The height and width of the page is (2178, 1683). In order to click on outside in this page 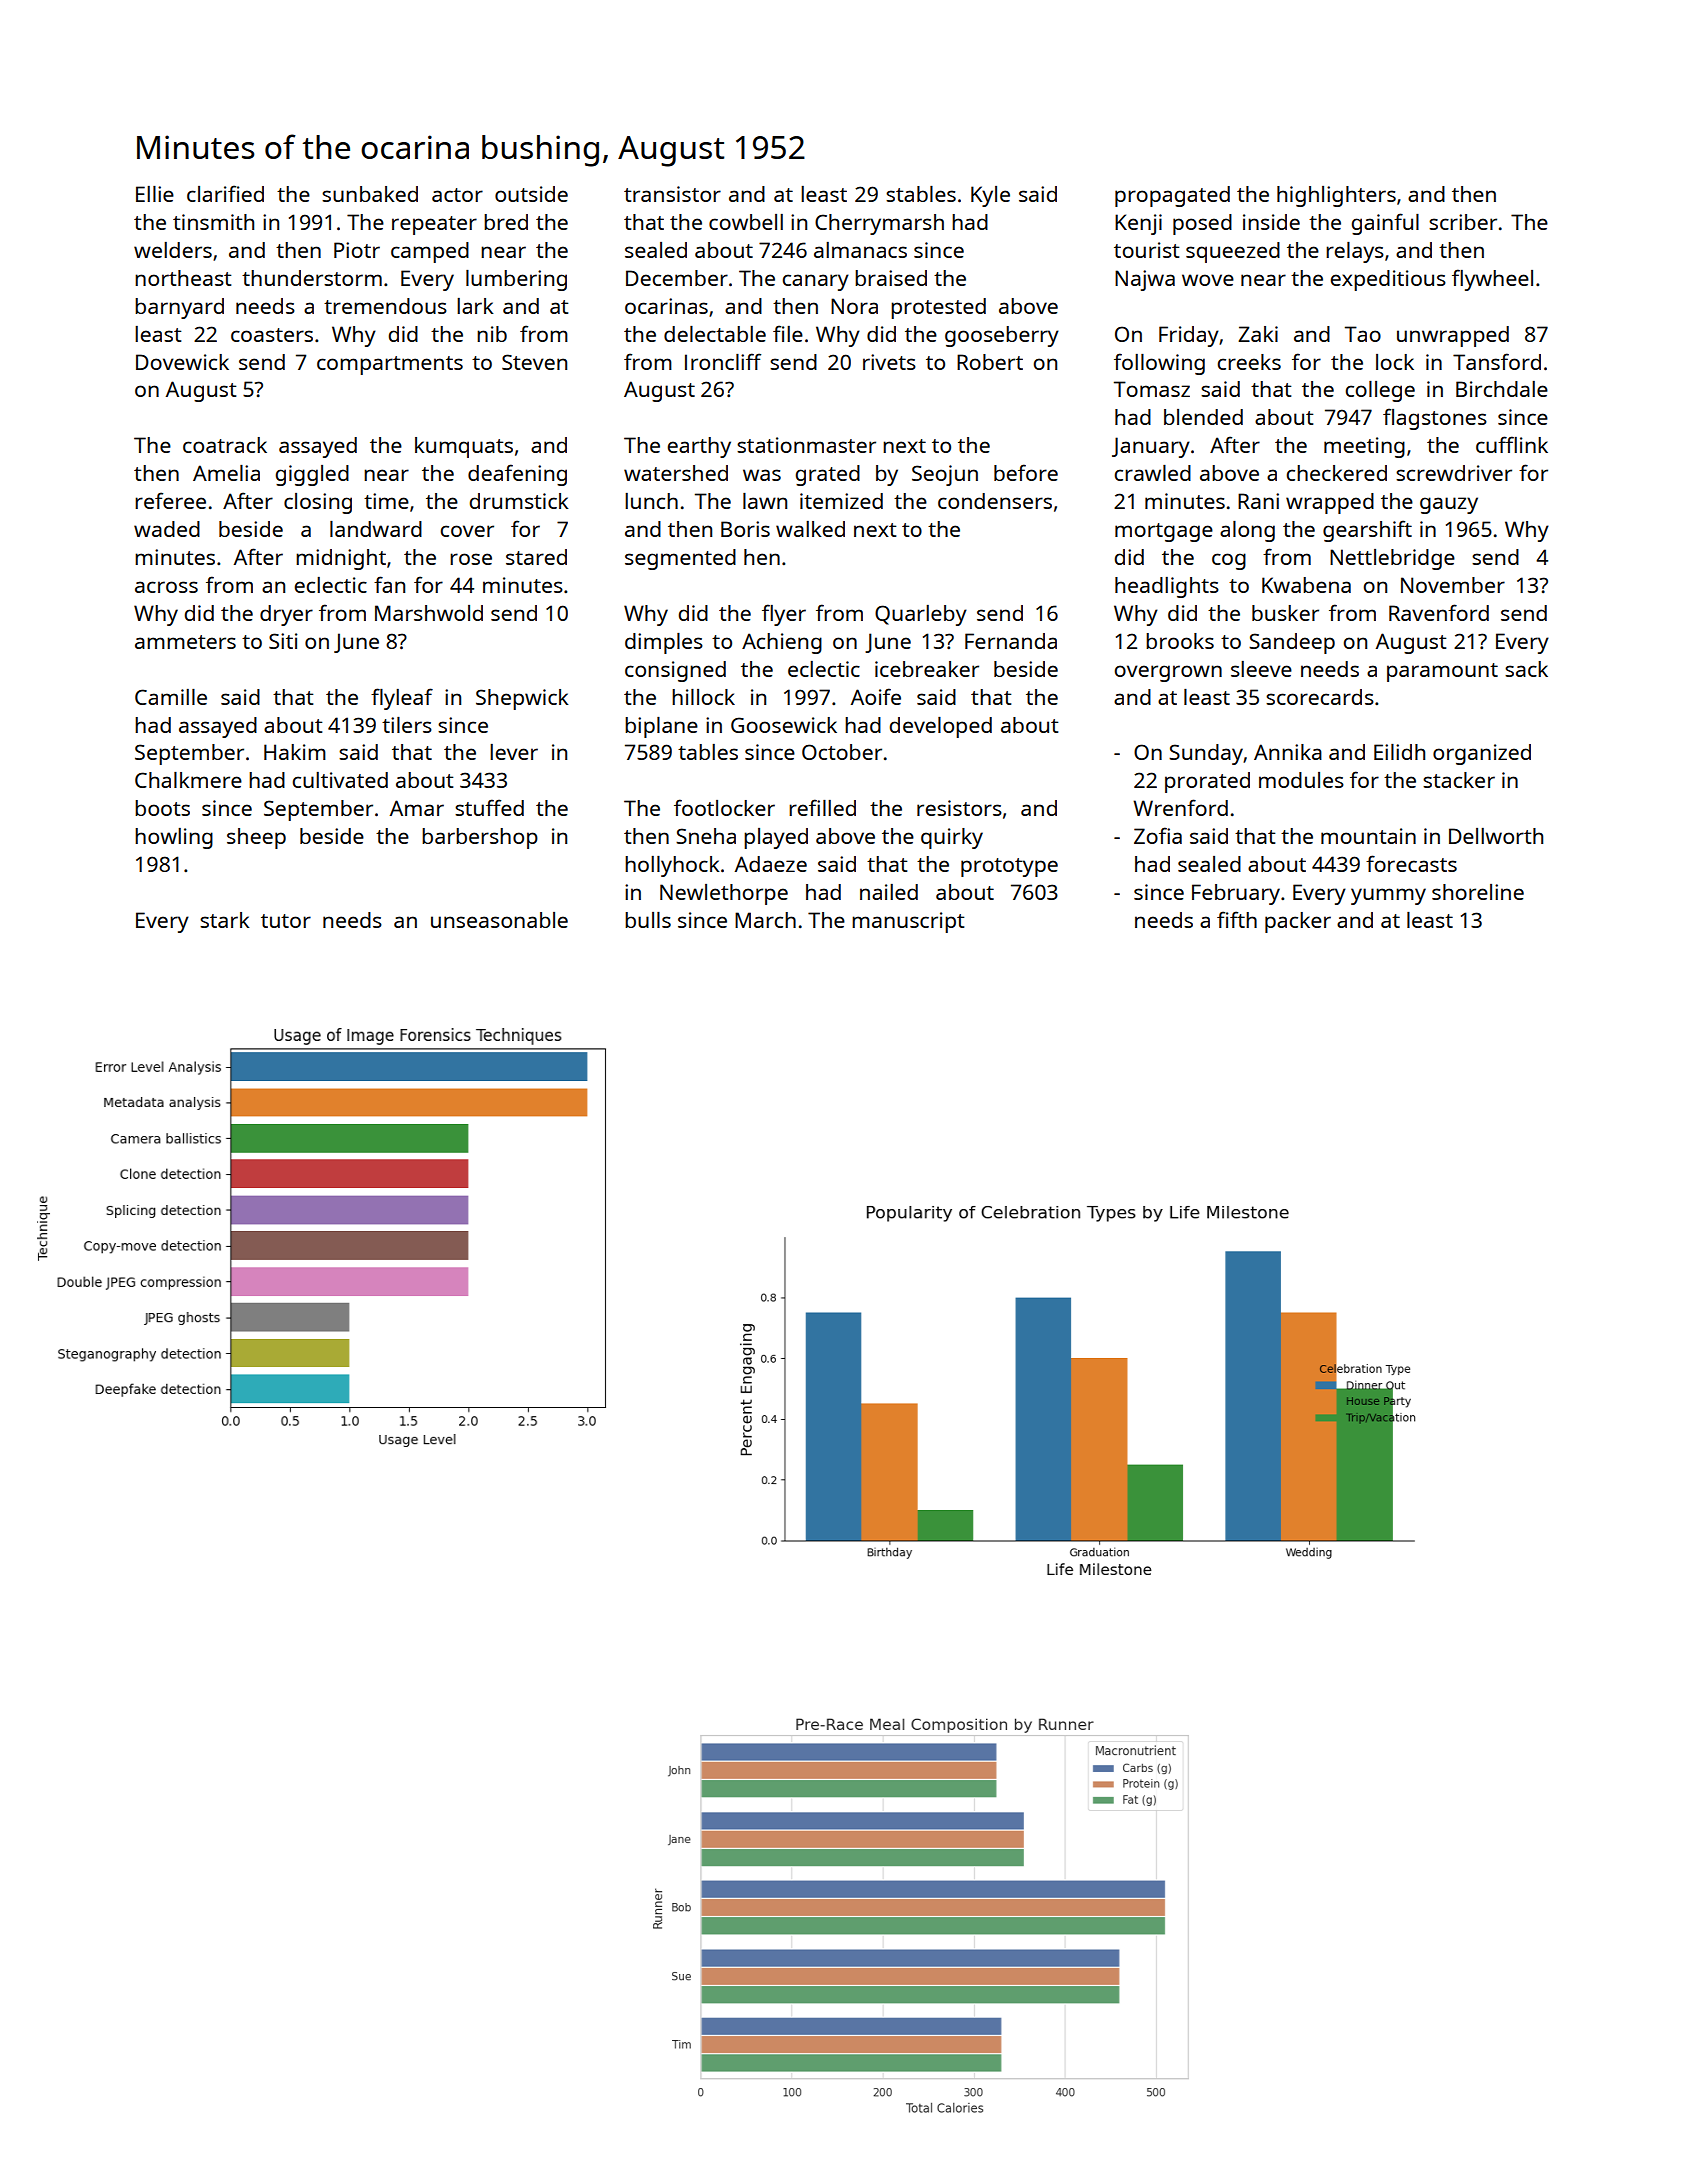, I will do `click(531, 194)`.
